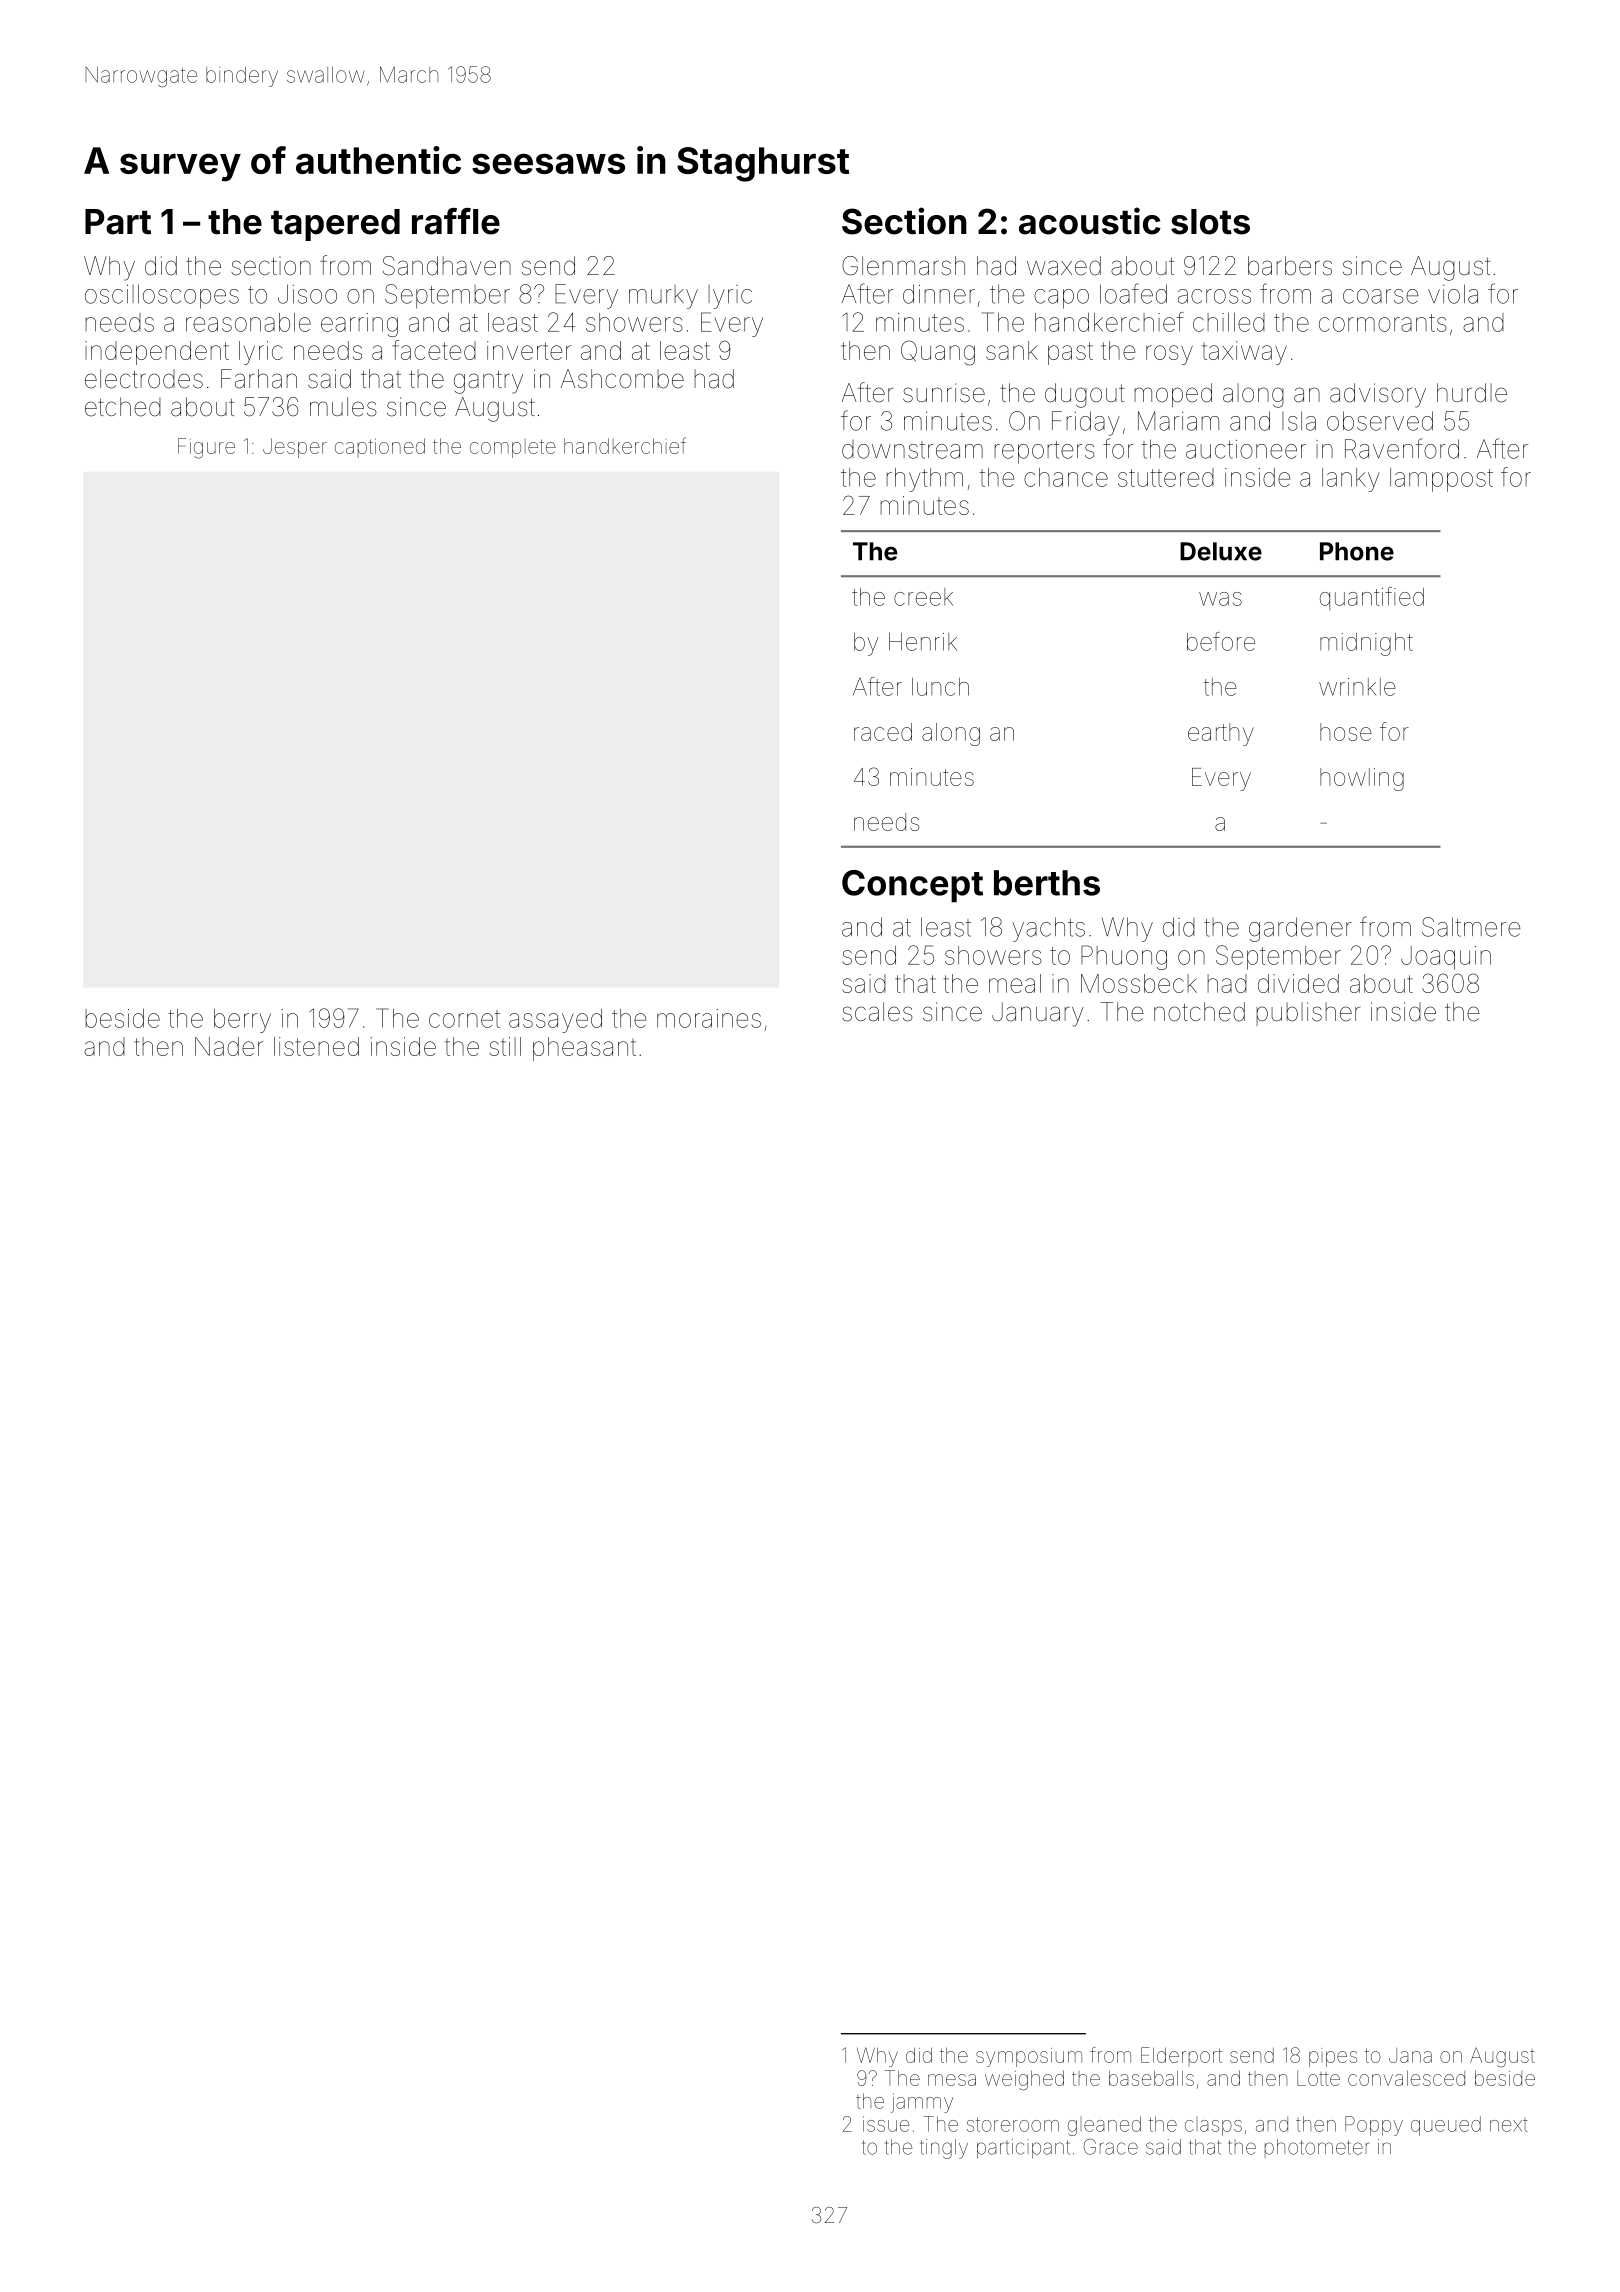 The image size is (1620, 2292). What do you see at coordinates (456, 221) in the screenshot?
I see `raffle` at bounding box center [456, 221].
